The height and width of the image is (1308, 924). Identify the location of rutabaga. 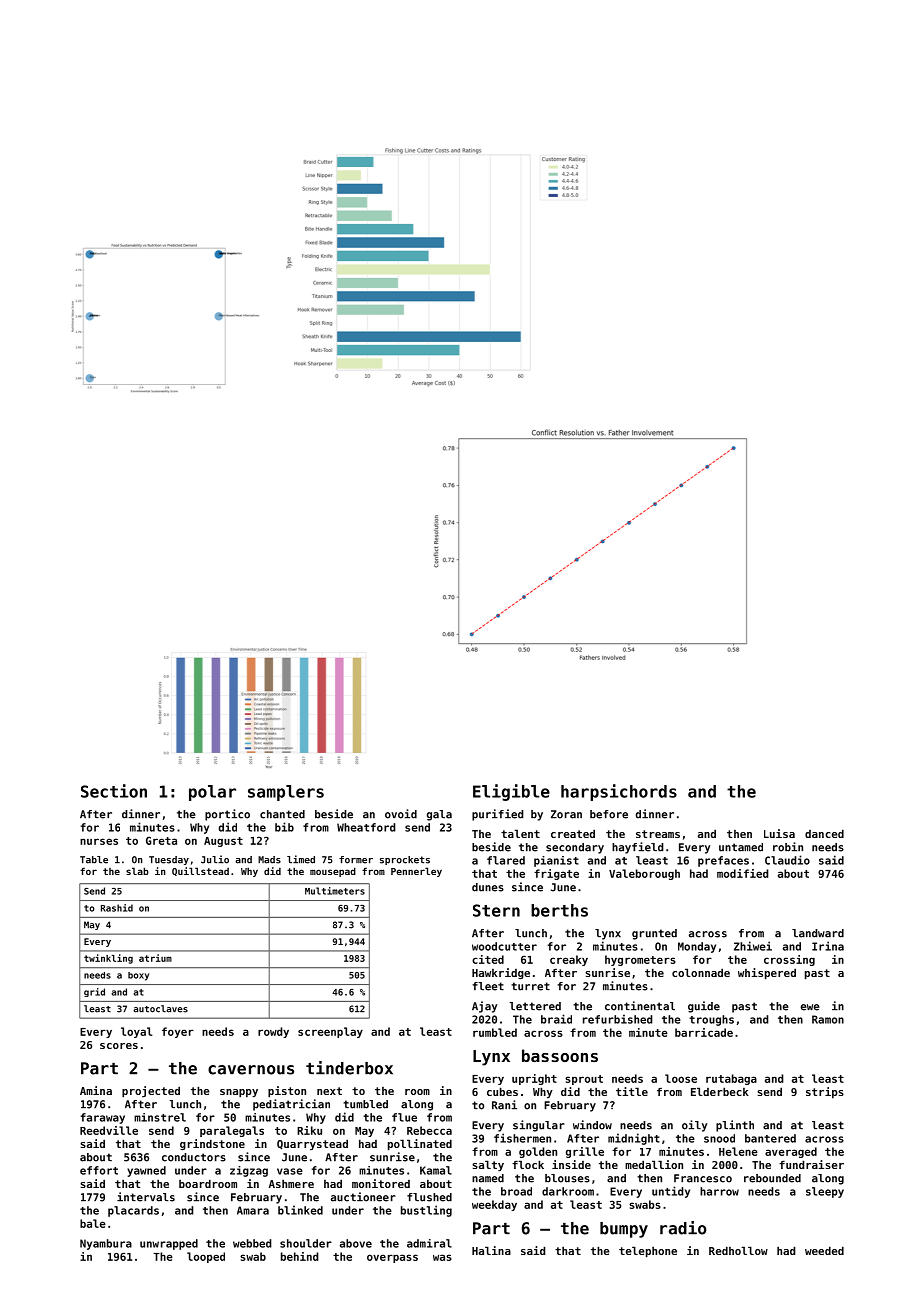
(731, 1079).
